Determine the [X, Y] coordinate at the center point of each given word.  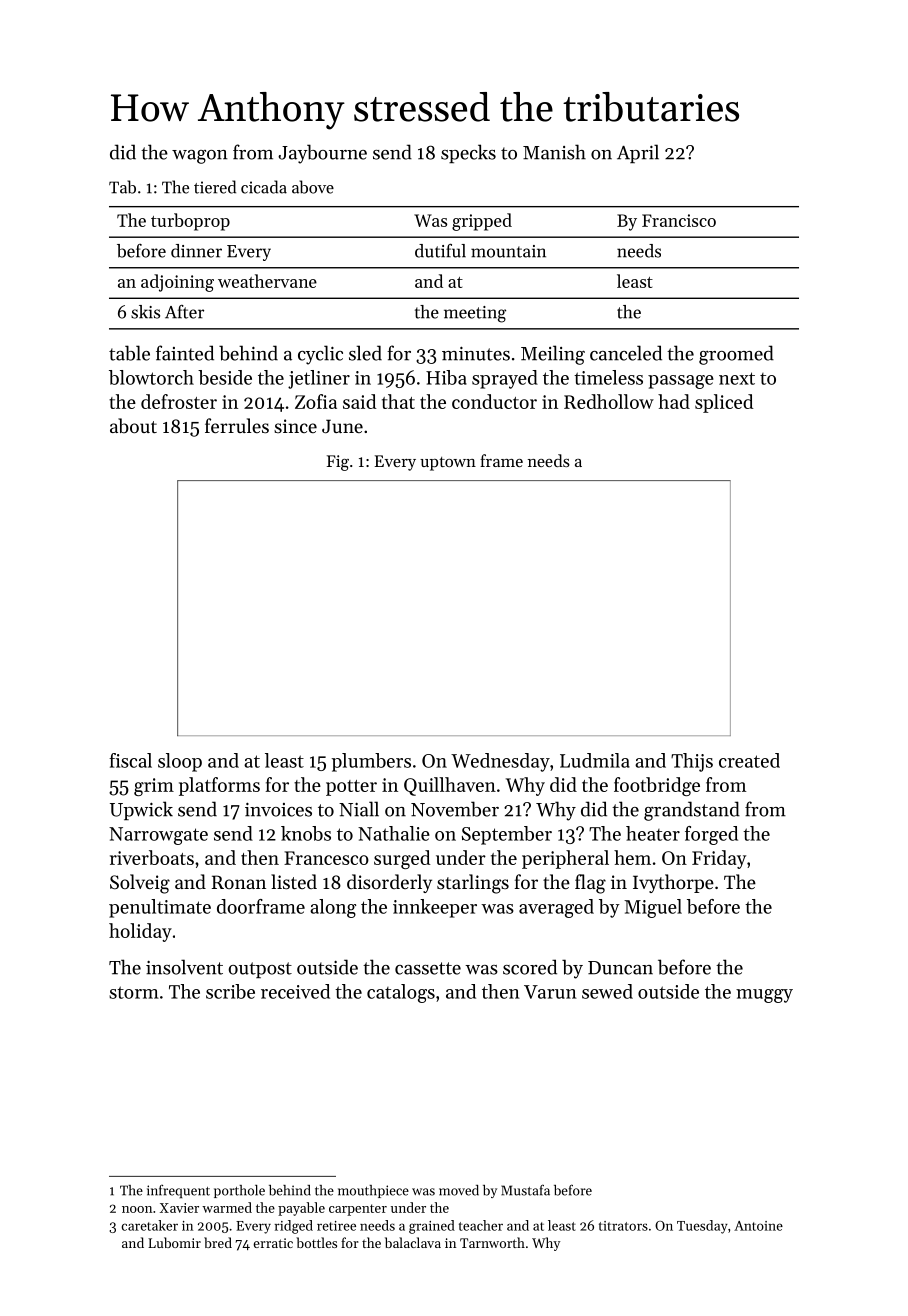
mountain [508, 251]
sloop [180, 762]
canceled [626, 353]
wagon [200, 157]
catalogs [401, 993]
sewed [607, 991]
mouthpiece [373, 1191]
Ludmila [595, 760]
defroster [179, 401]
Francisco [679, 220]
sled [365, 353]
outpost [260, 970]
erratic [273, 1243]
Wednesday [500, 762]
